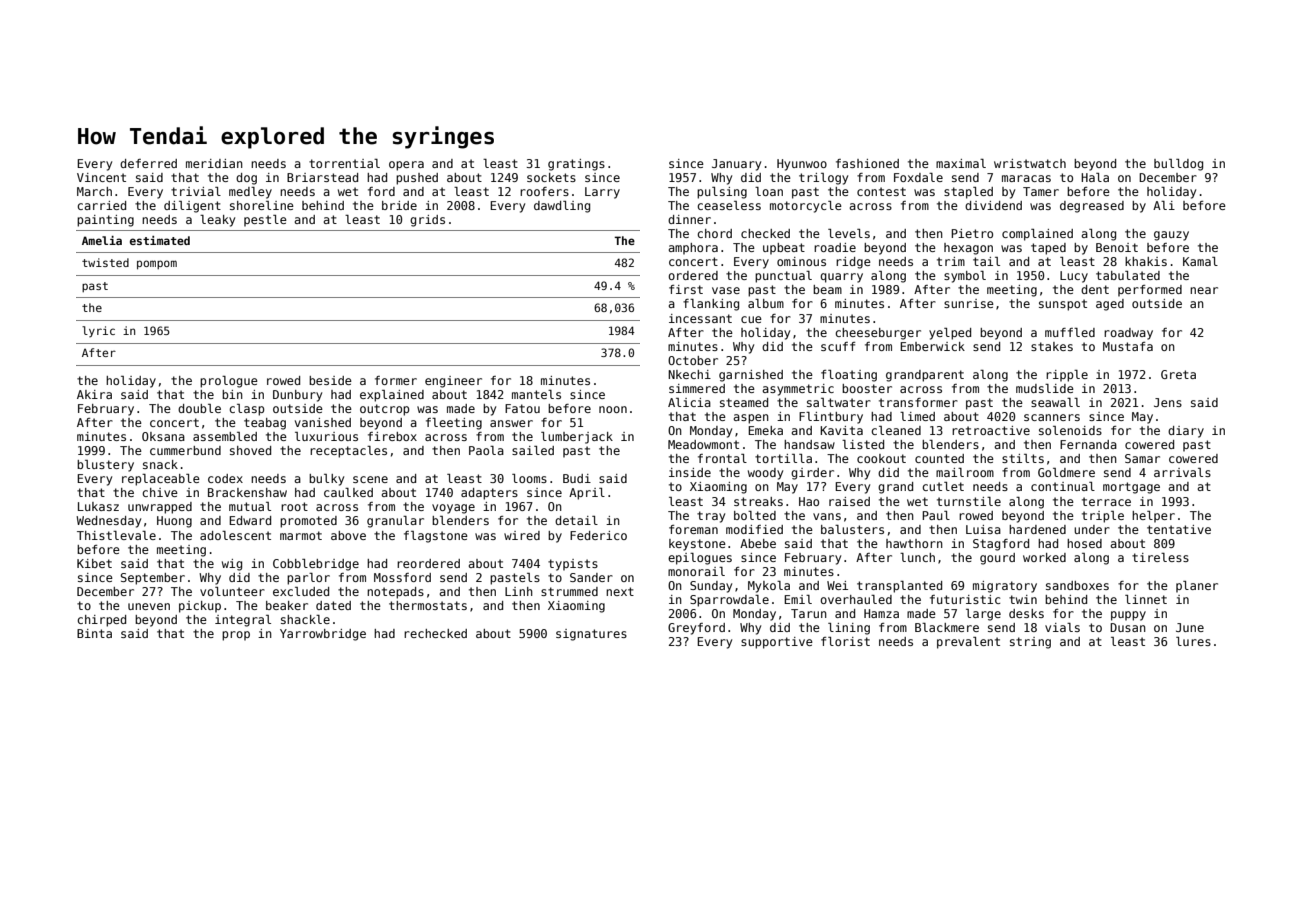 The image size is (1308, 924). Describe the element at coordinates (98, 332) in the screenshot. I see `lyric` at that location.
